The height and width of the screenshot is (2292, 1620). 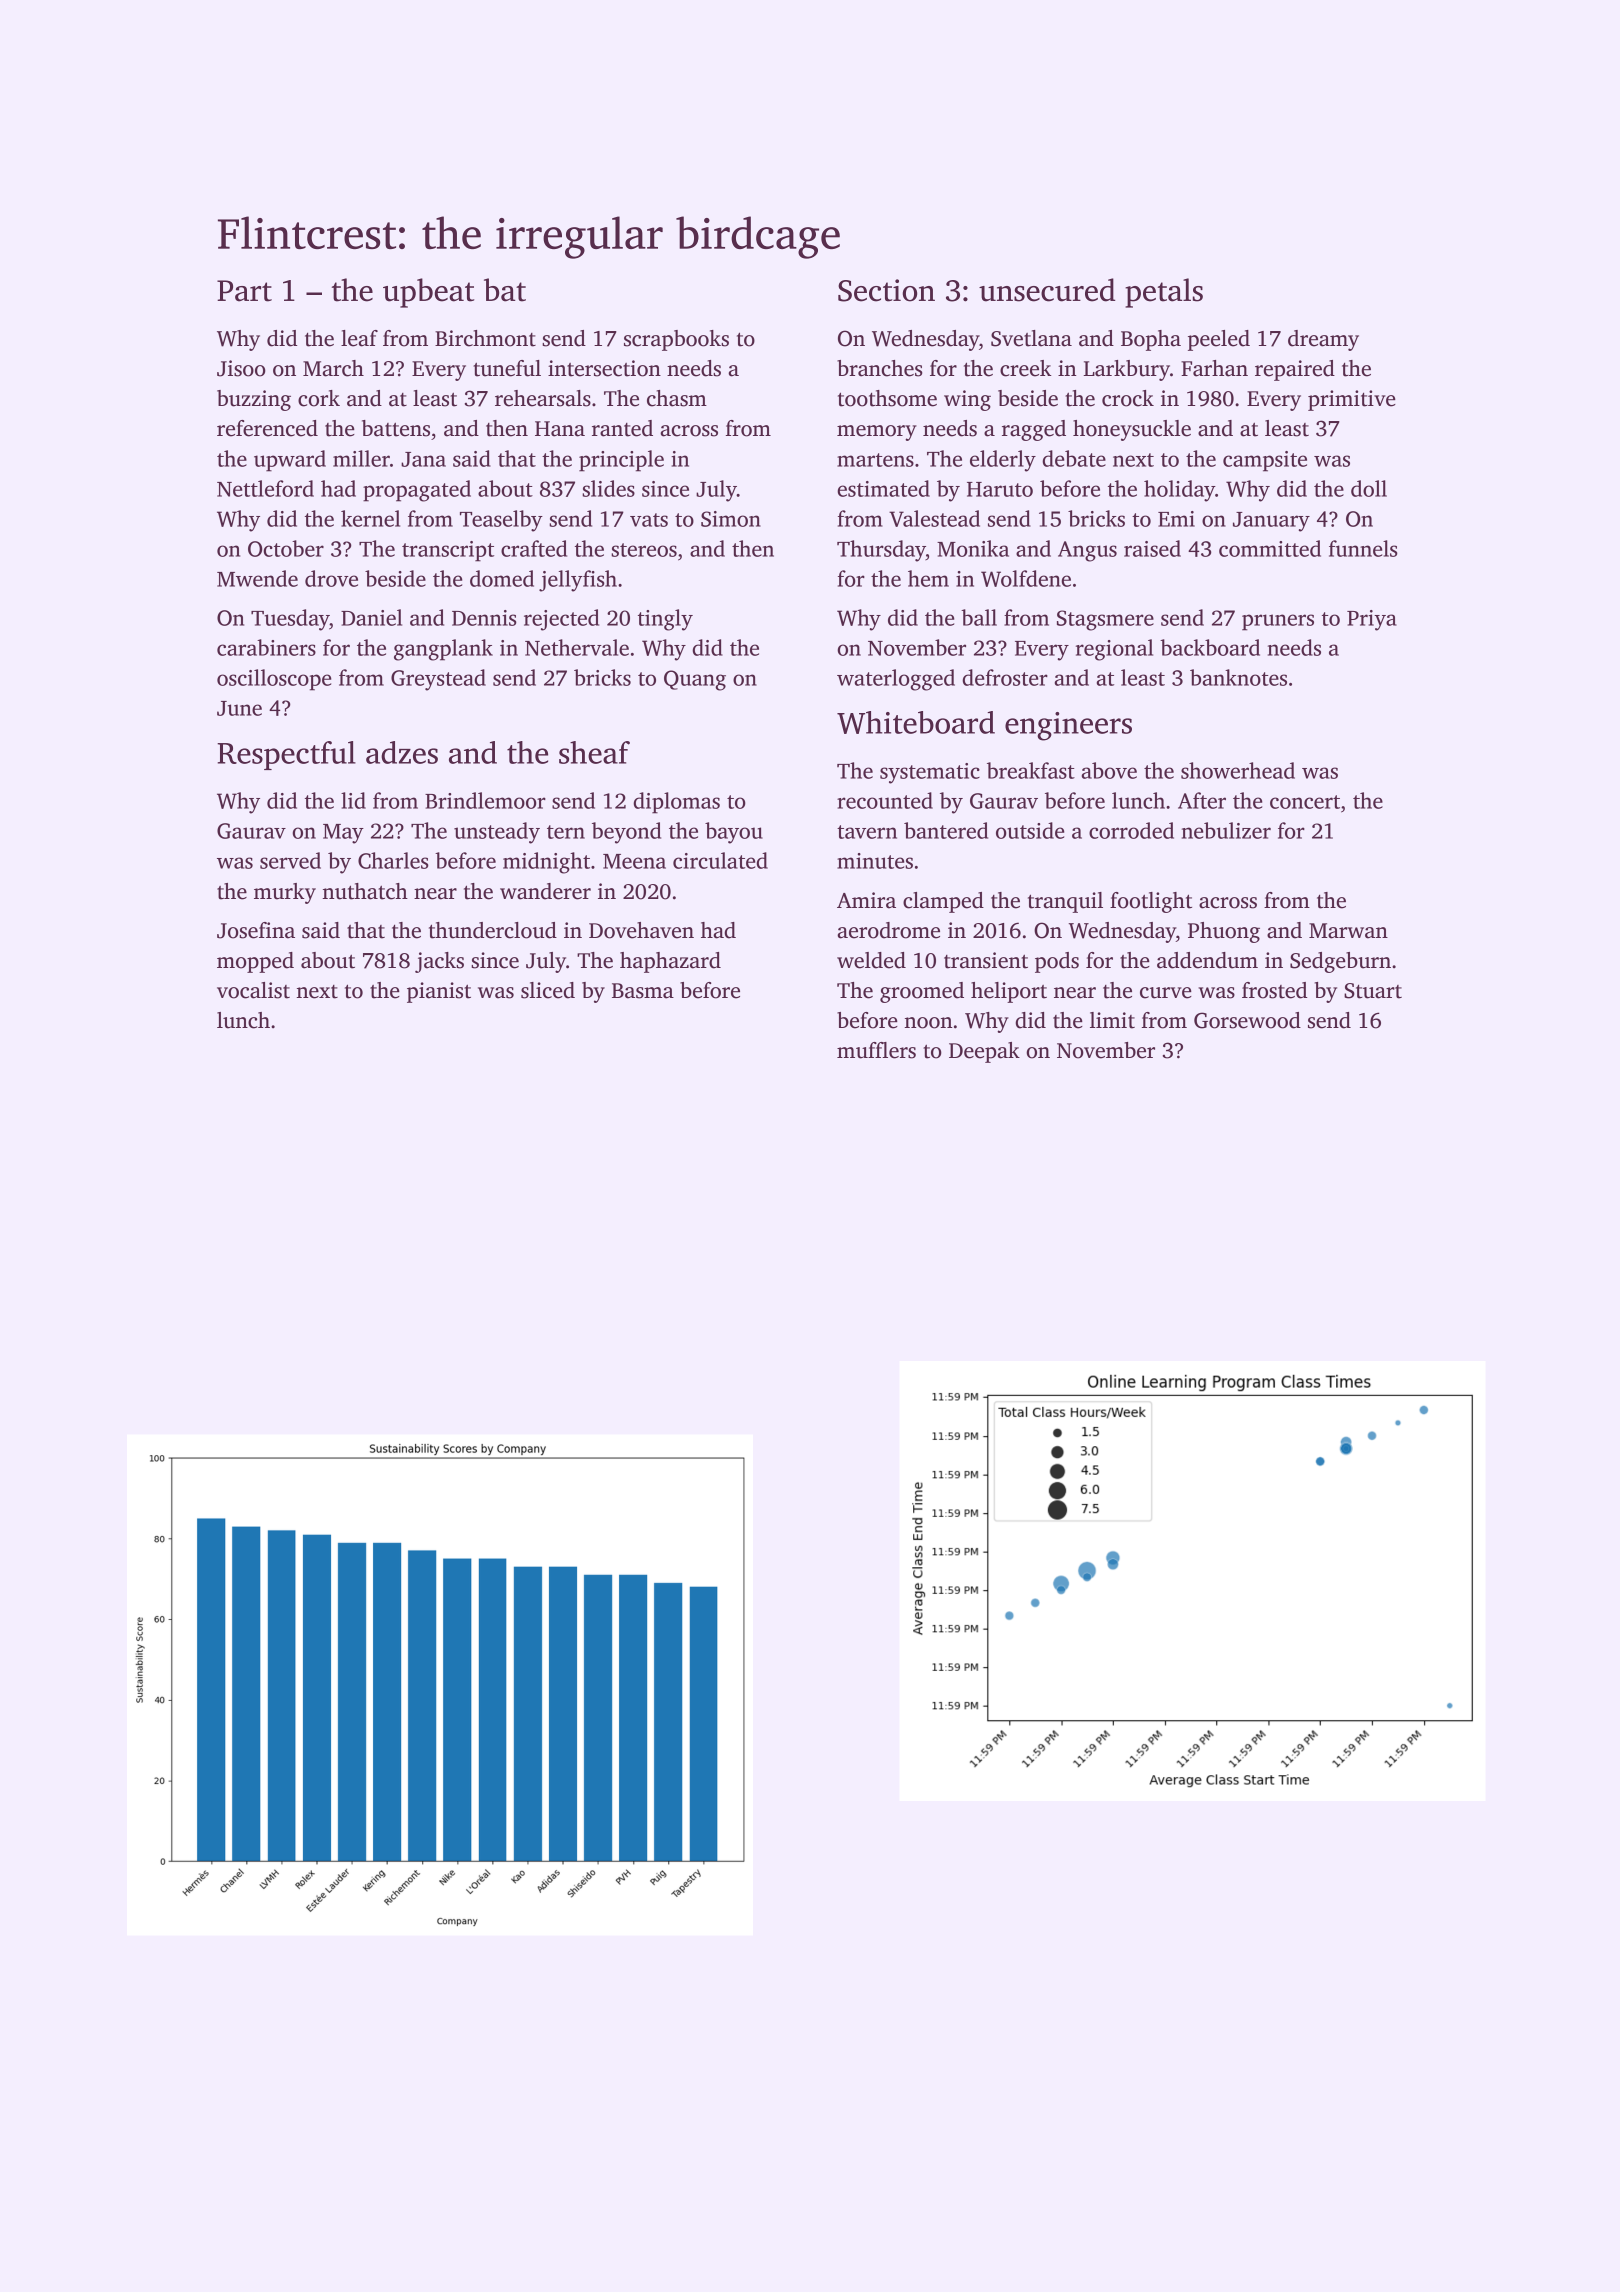 What do you see at coordinates (439, 992) in the screenshot?
I see `pianist` at bounding box center [439, 992].
